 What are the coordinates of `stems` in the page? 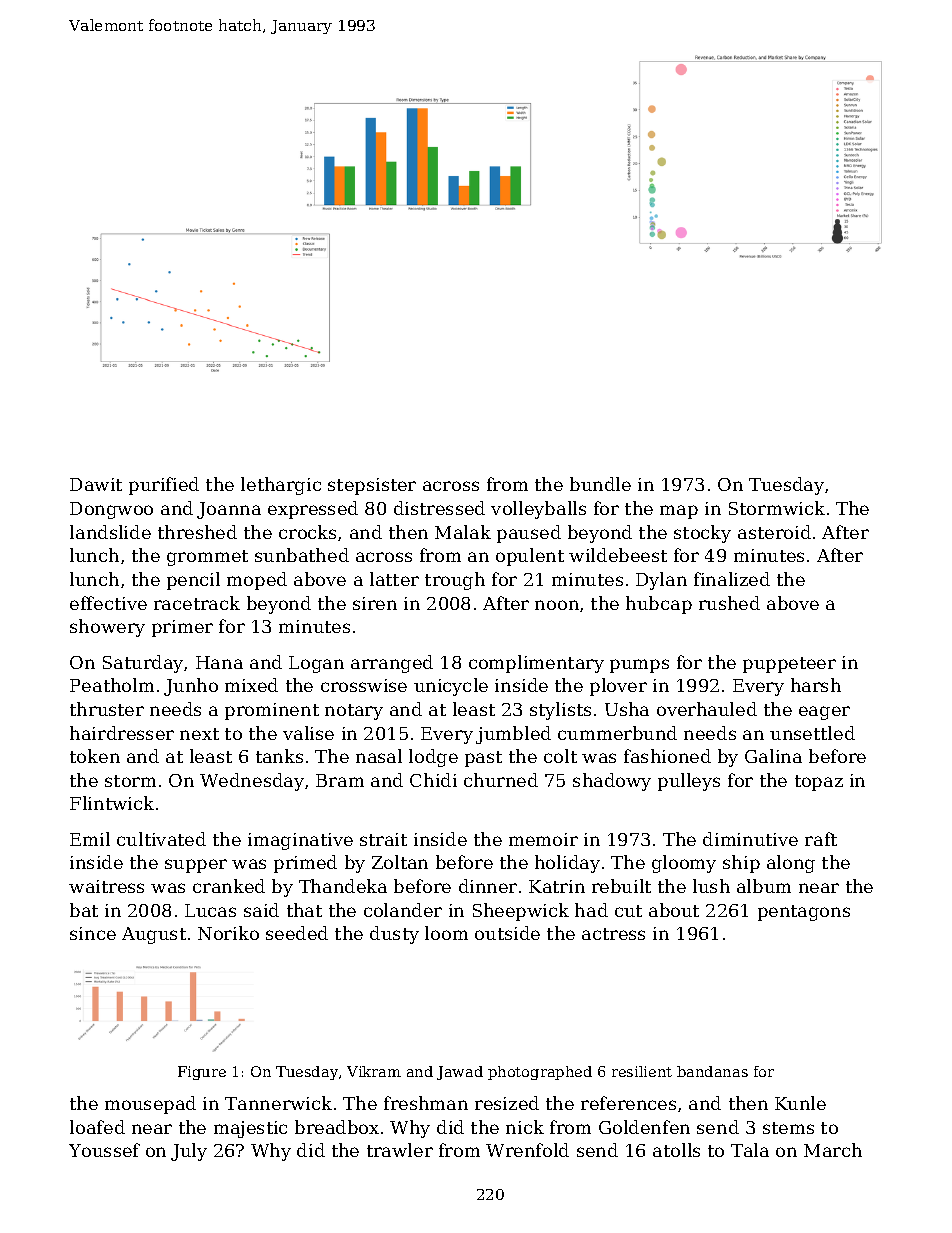 It's located at (788, 1128).
